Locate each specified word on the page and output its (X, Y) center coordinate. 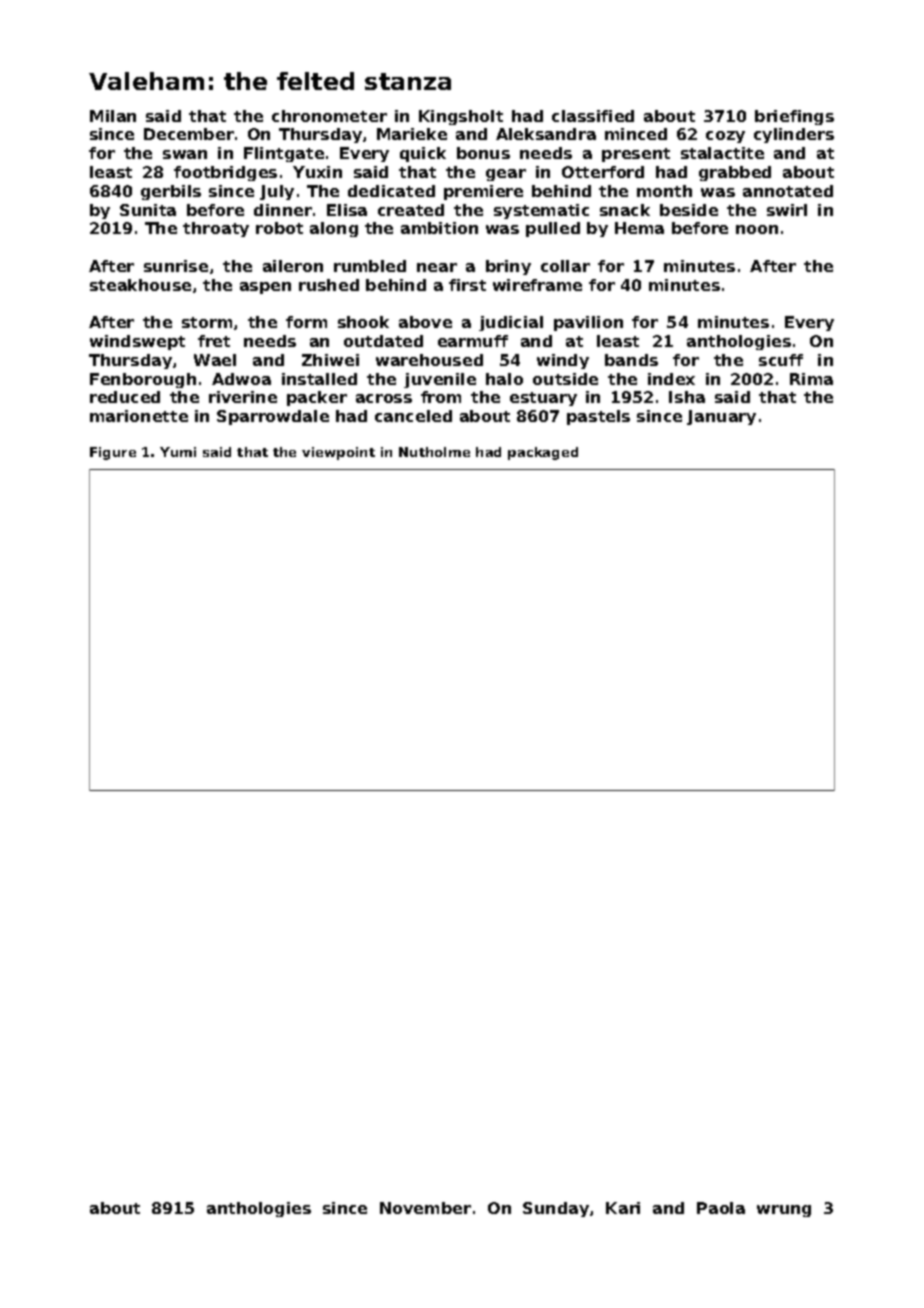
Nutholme (434, 452)
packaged (543, 453)
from (441, 397)
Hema (639, 228)
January (721, 417)
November (425, 1208)
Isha (687, 397)
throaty (216, 229)
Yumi (178, 452)
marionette (139, 416)
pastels (598, 417)
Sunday (556, 1209)
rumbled (370, 266)
